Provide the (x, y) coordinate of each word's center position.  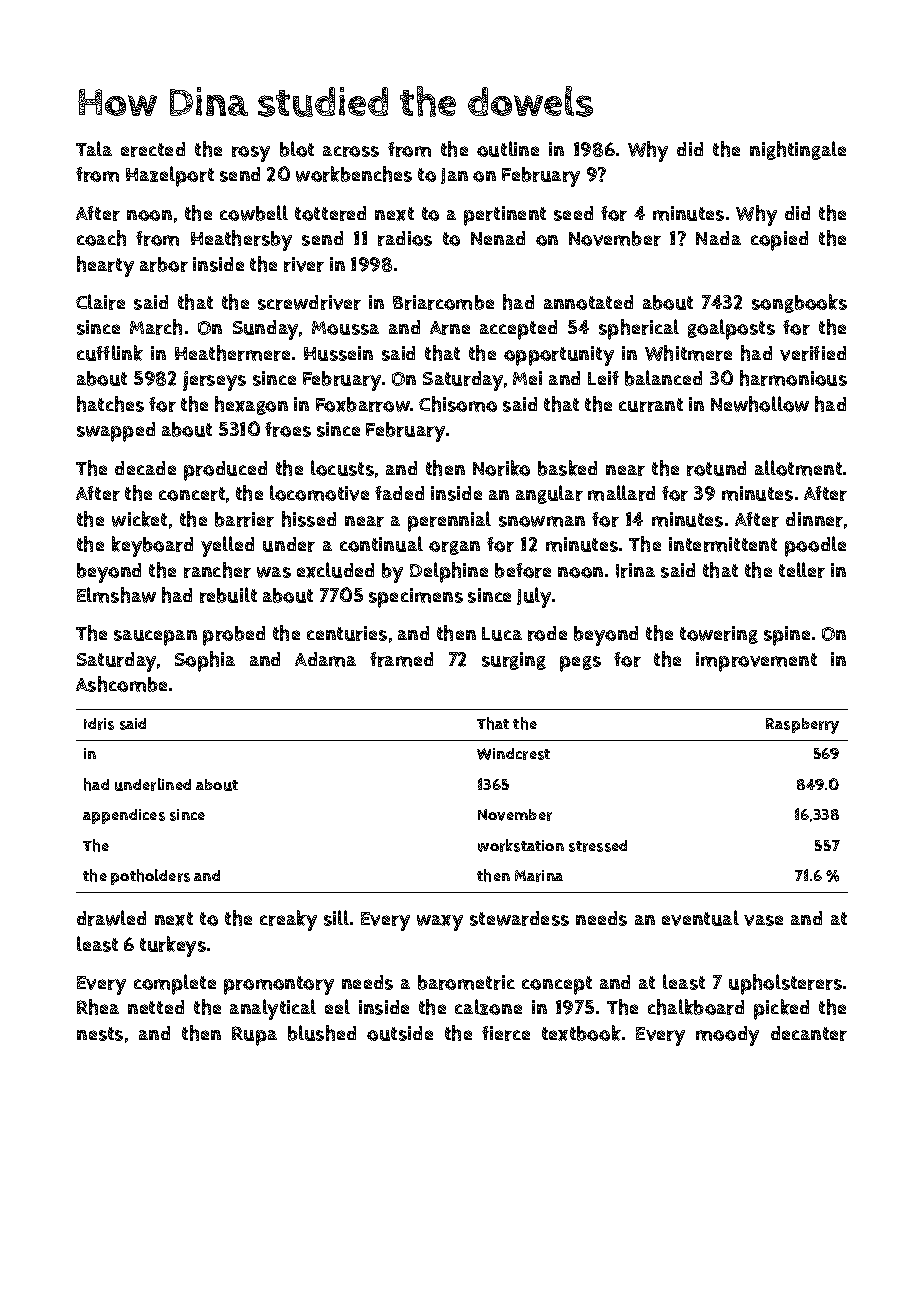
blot (297, 149)
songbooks (799, 303)
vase (763, 920)
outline (508, 149)
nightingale (798, 150)
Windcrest (513, 754)
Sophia (205, 661)
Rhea (98, 1007)
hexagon (251, 405)
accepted (518, 330)
